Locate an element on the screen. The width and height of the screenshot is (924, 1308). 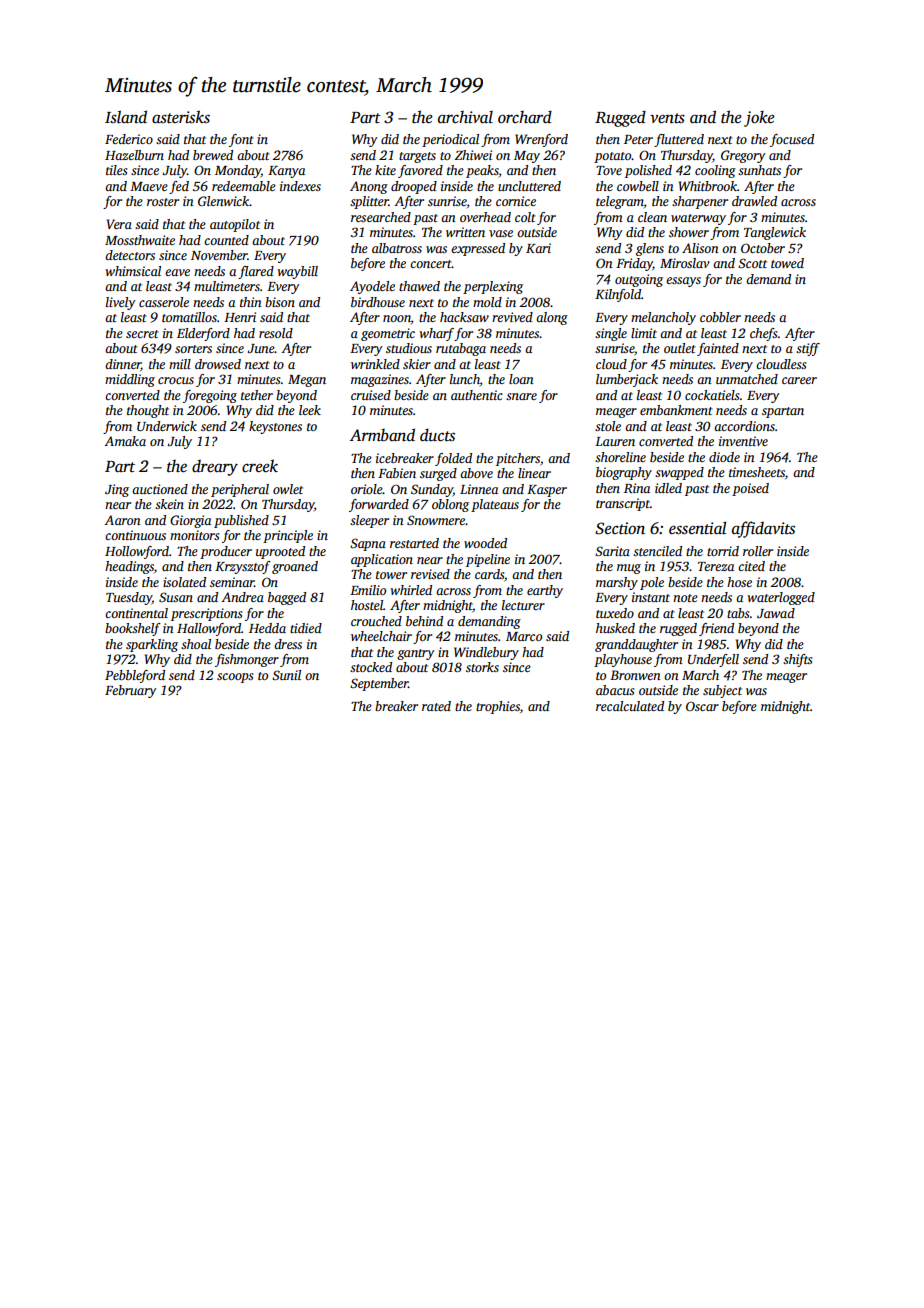
vents is located at coordinates (667, 118).
